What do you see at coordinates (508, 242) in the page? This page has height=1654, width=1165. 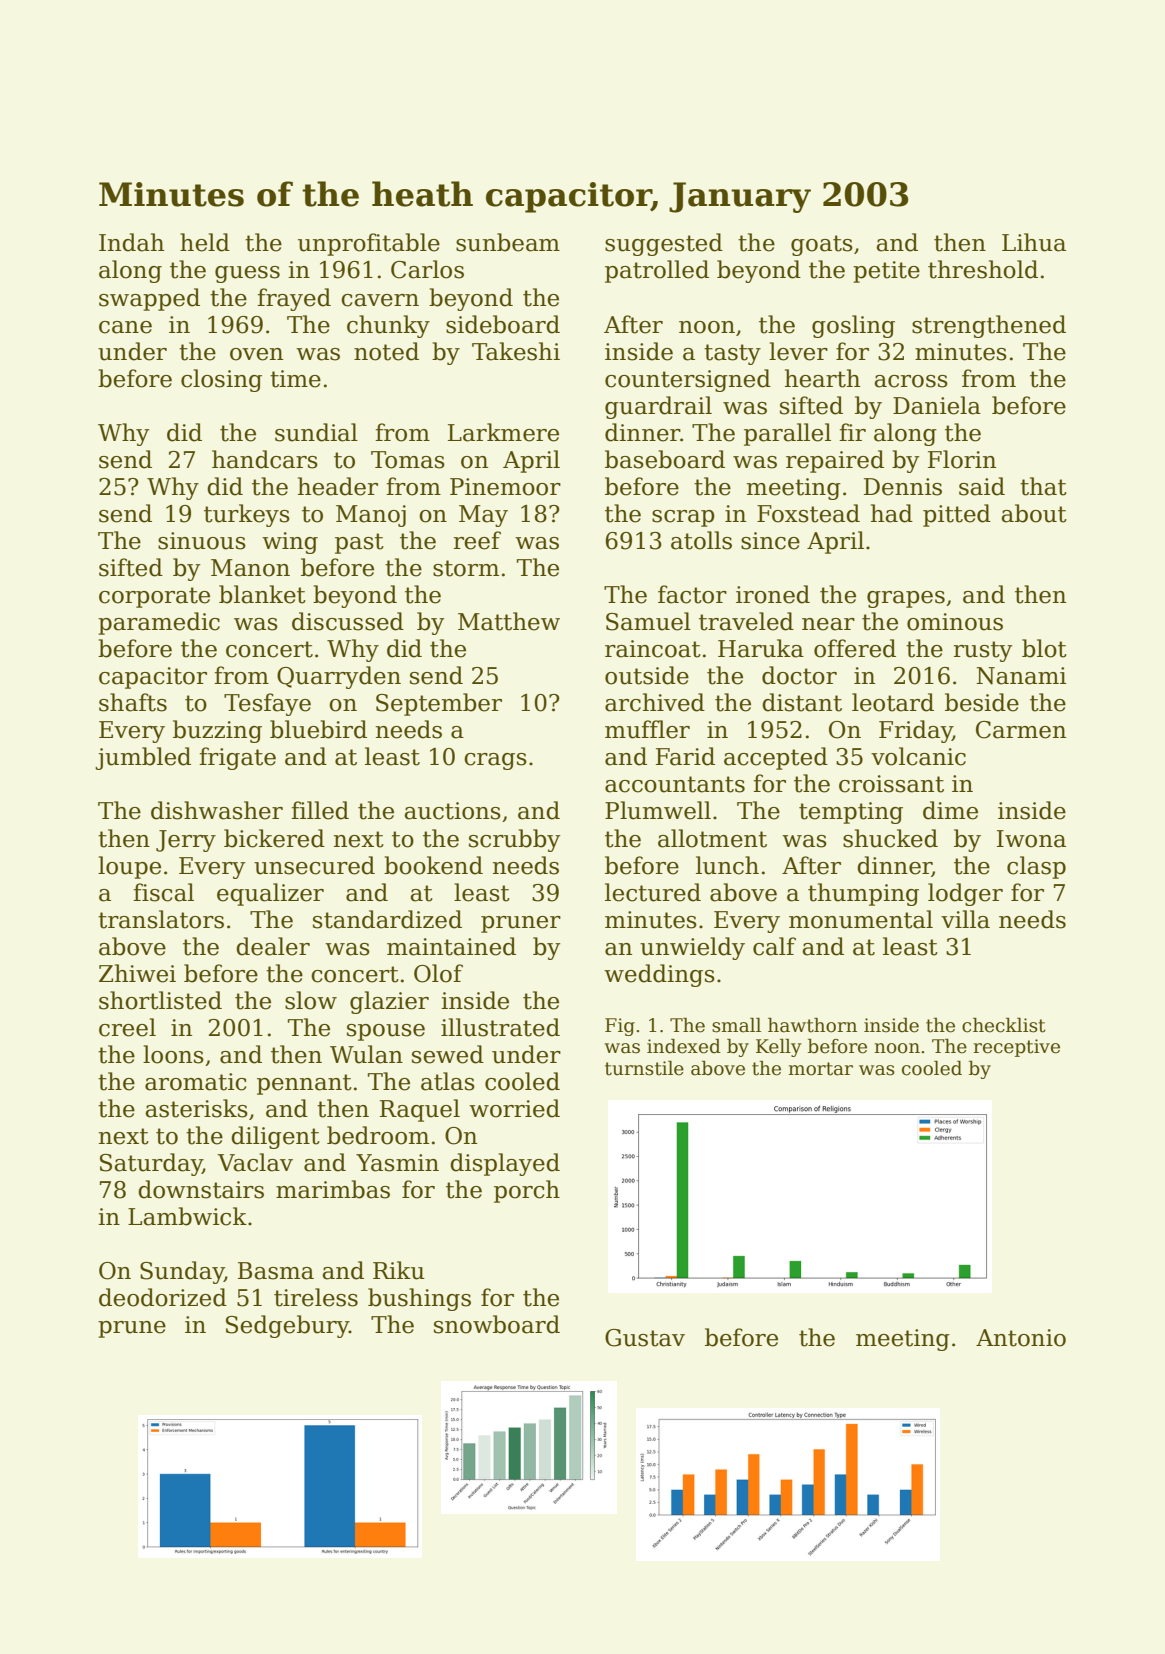 I see `sunbeam` at bounding box center [508, 242].
